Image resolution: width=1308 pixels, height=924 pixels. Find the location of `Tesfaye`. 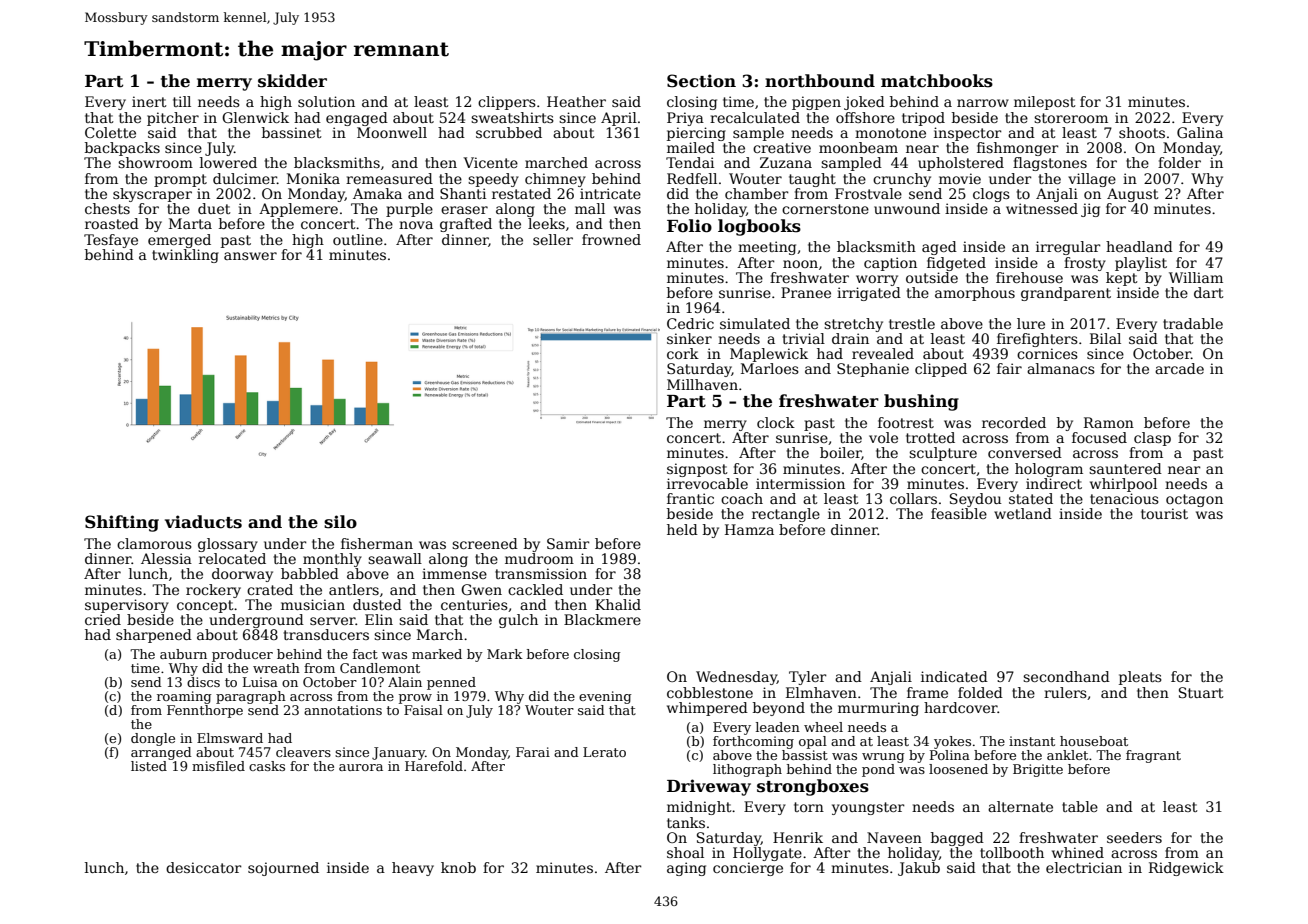

Tesfaye is located at coordinates (111, 241).
